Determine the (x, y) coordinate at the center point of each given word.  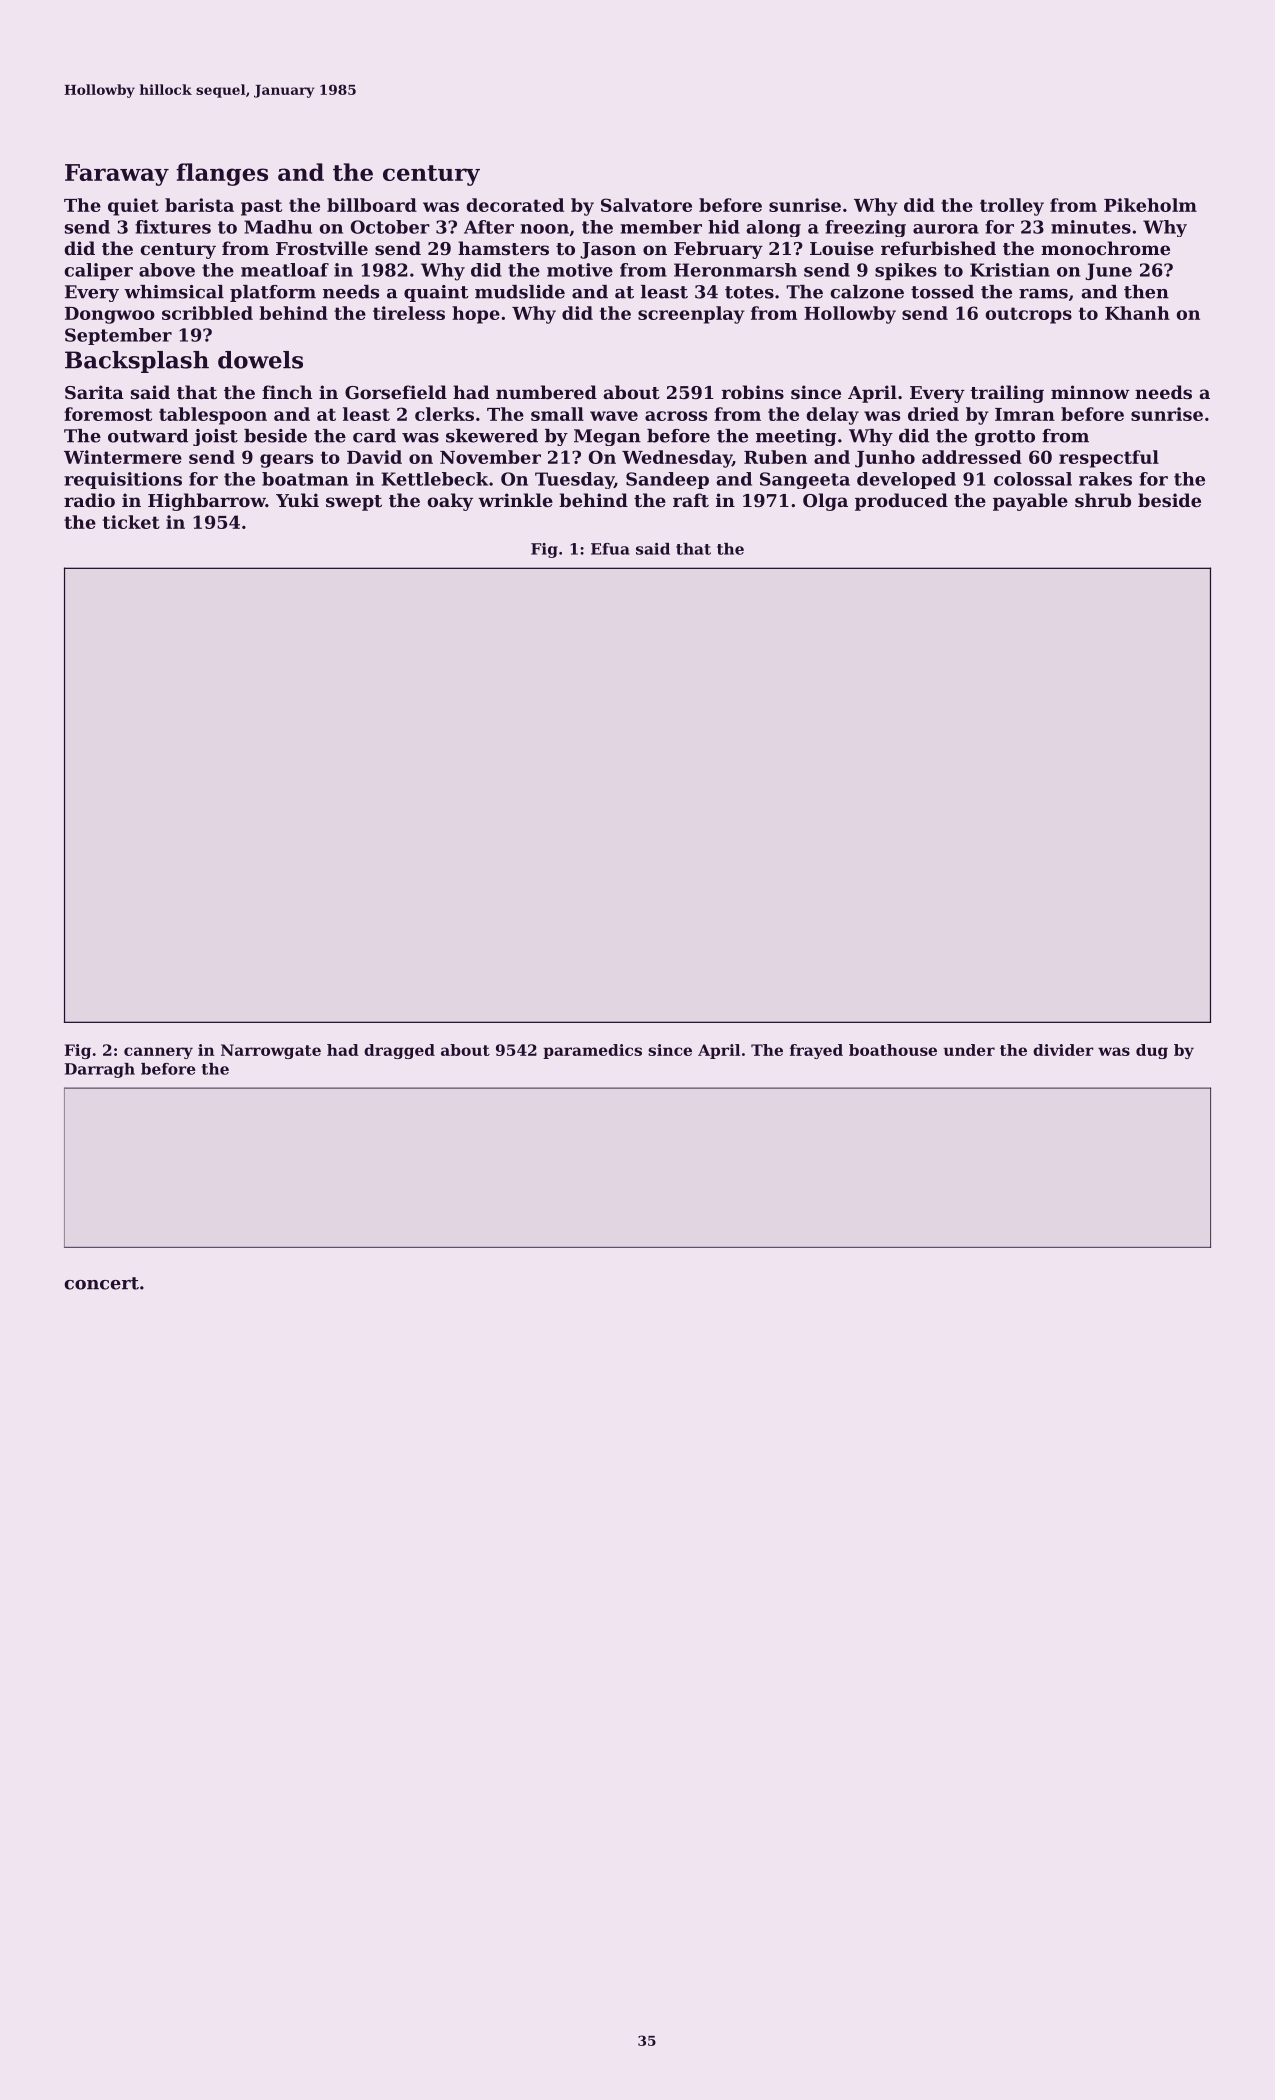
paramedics (592, 1051)
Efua (610, 549)
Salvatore (646, 205)
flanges (222, 174)
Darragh (100, 1070)
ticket (131, 522)
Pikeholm (1150, 205)
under (969, 1050)
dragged (399, 1051)
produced (901, 502)
